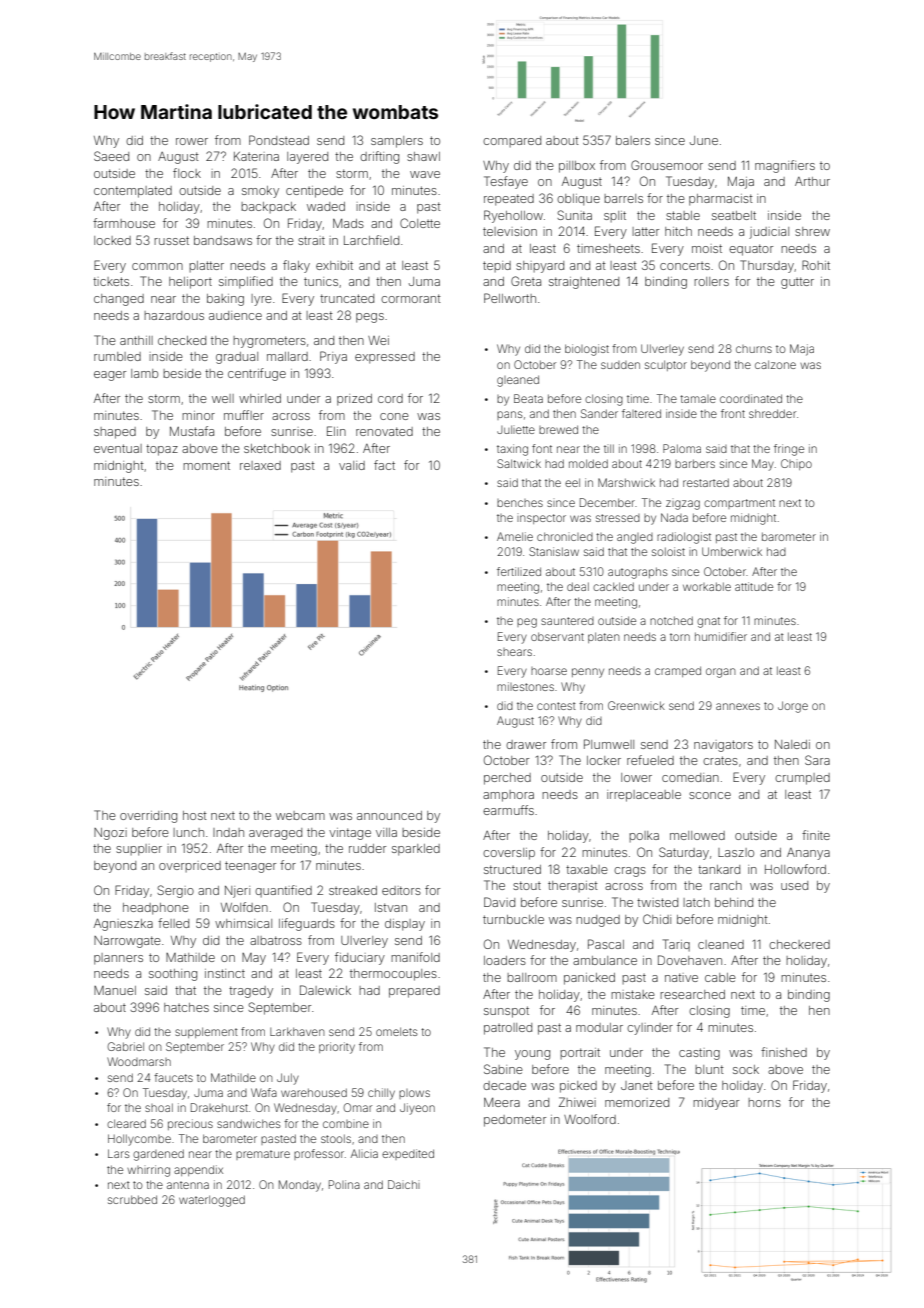 The width and height of the document is (924, 1308). I want to click on checkered, so click(799, 944).
